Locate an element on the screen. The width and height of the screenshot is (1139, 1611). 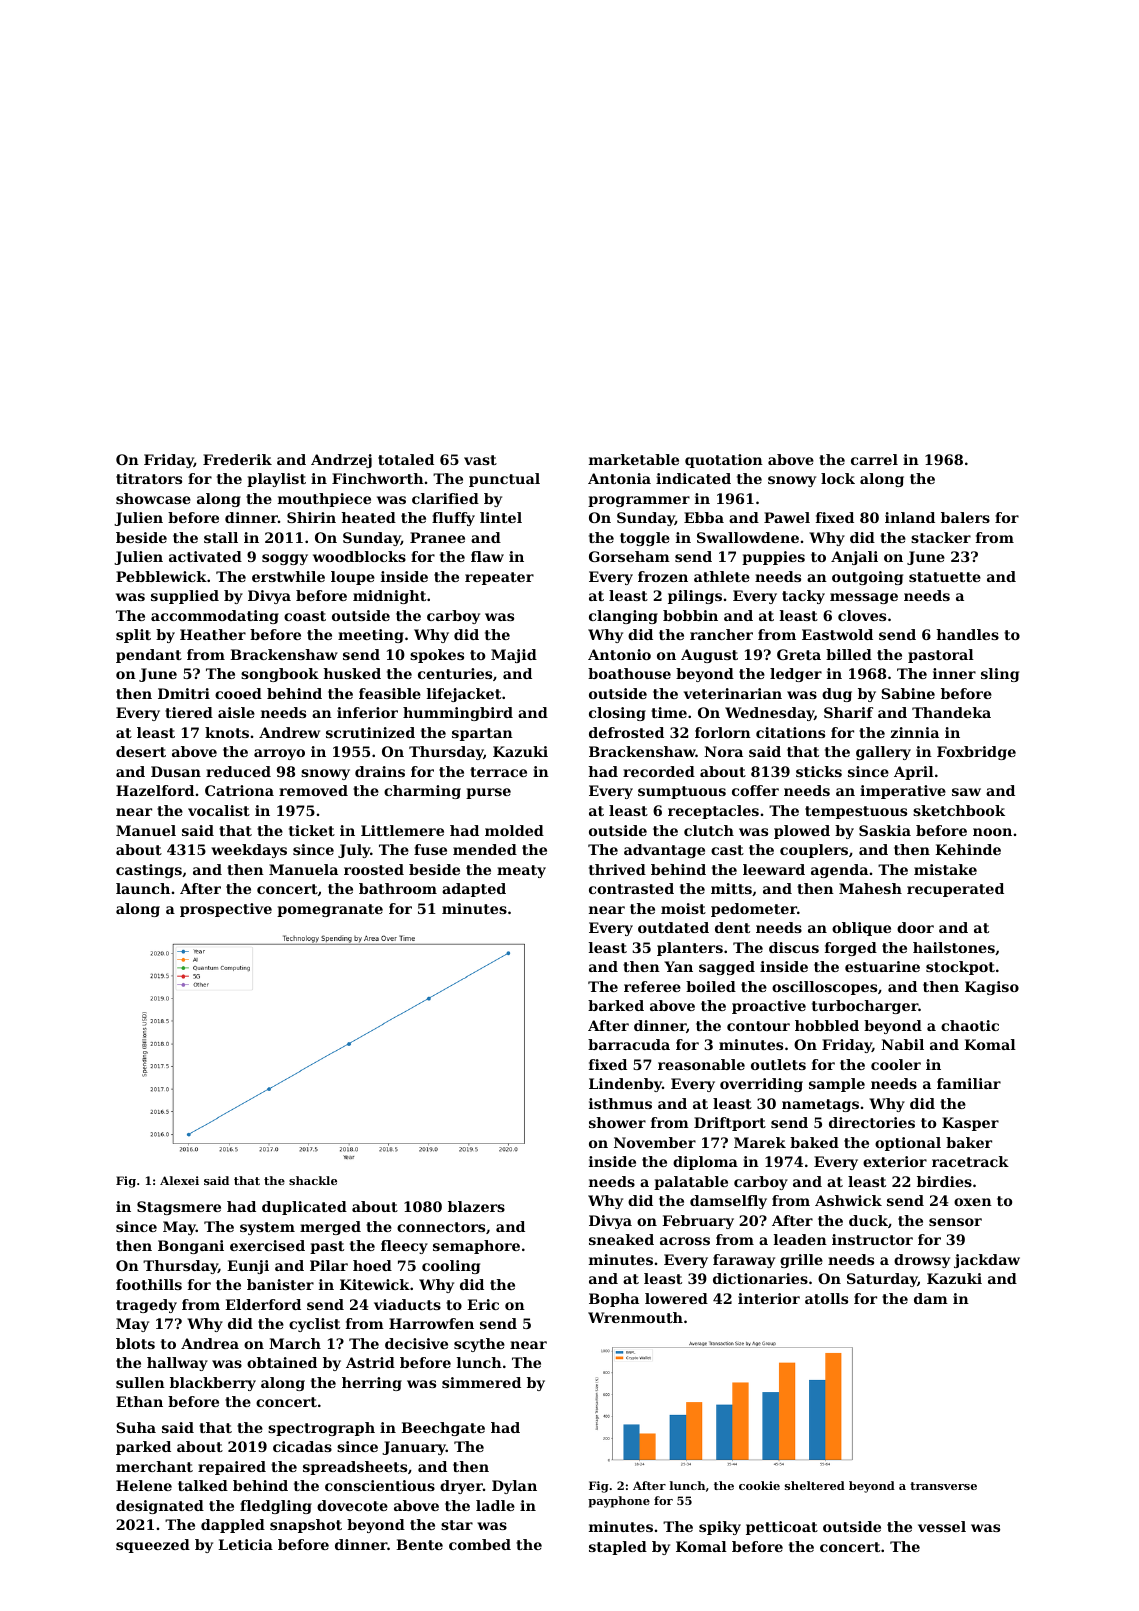
stacker is located at coordinates (941, 537).
